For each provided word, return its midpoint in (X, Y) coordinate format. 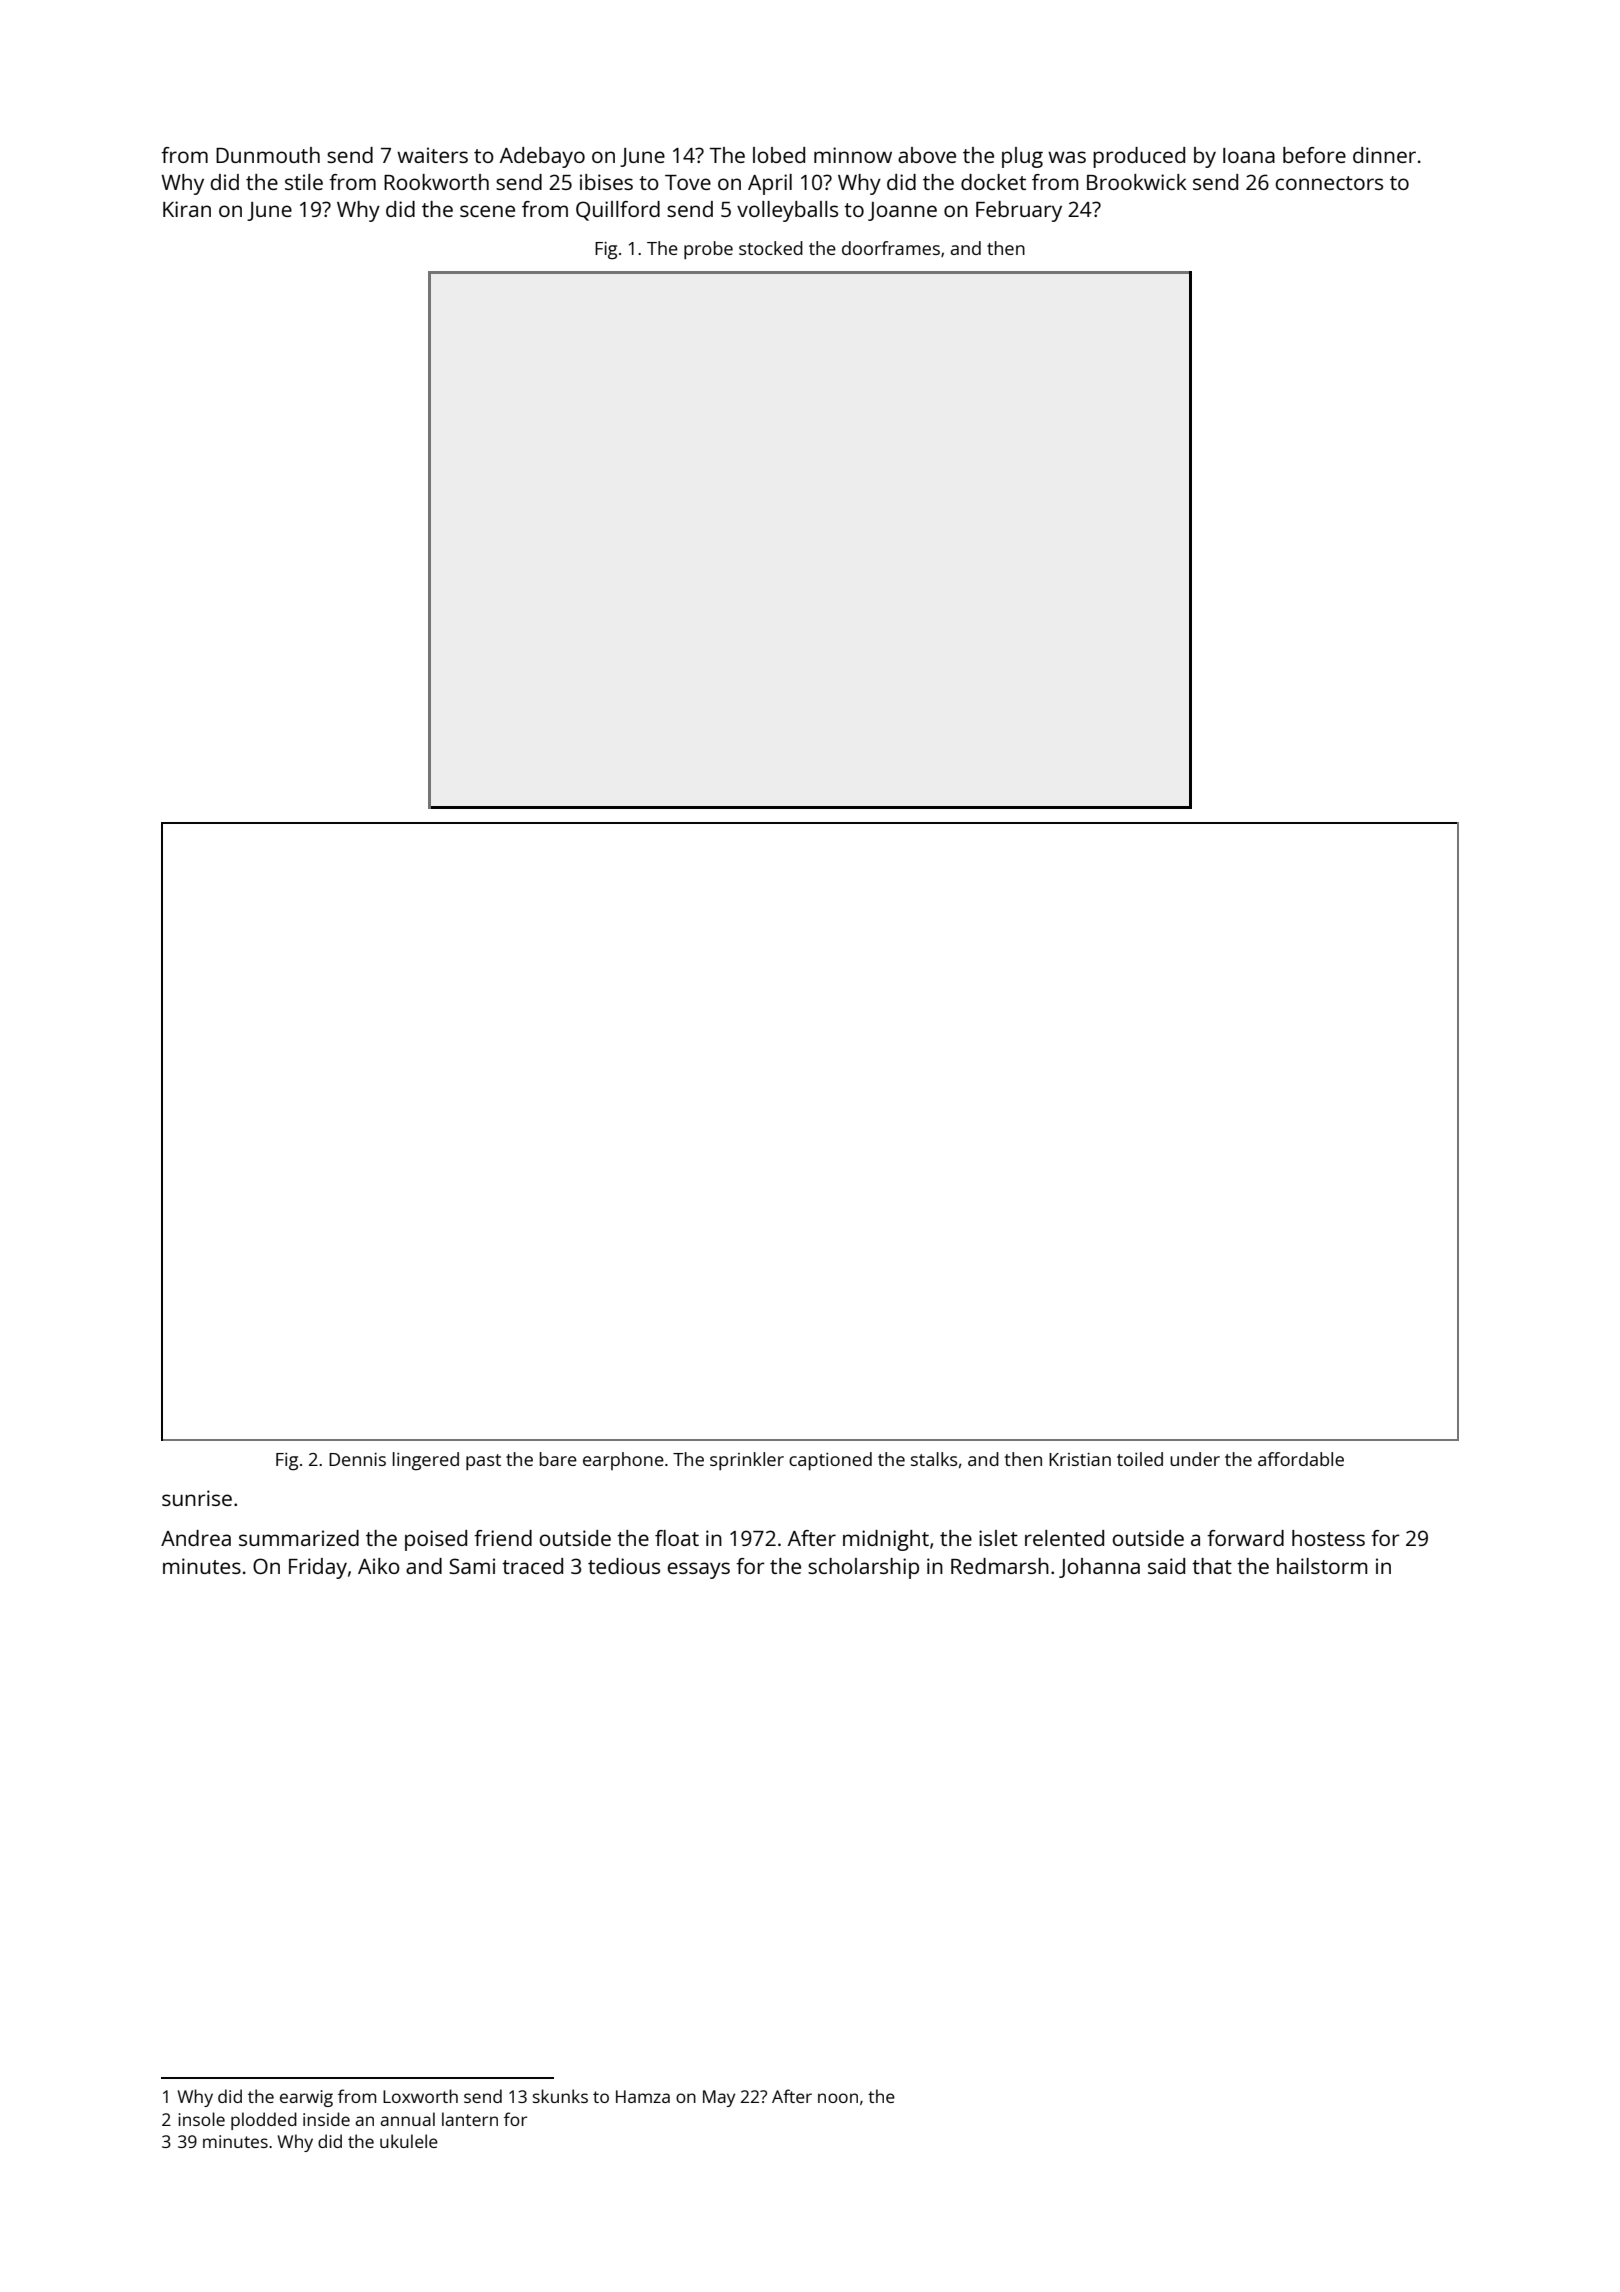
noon (838, 2098)
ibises (606, 182)
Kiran (187, 209)
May (719, 2098)
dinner (1384, 155)
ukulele (409, 2141)
